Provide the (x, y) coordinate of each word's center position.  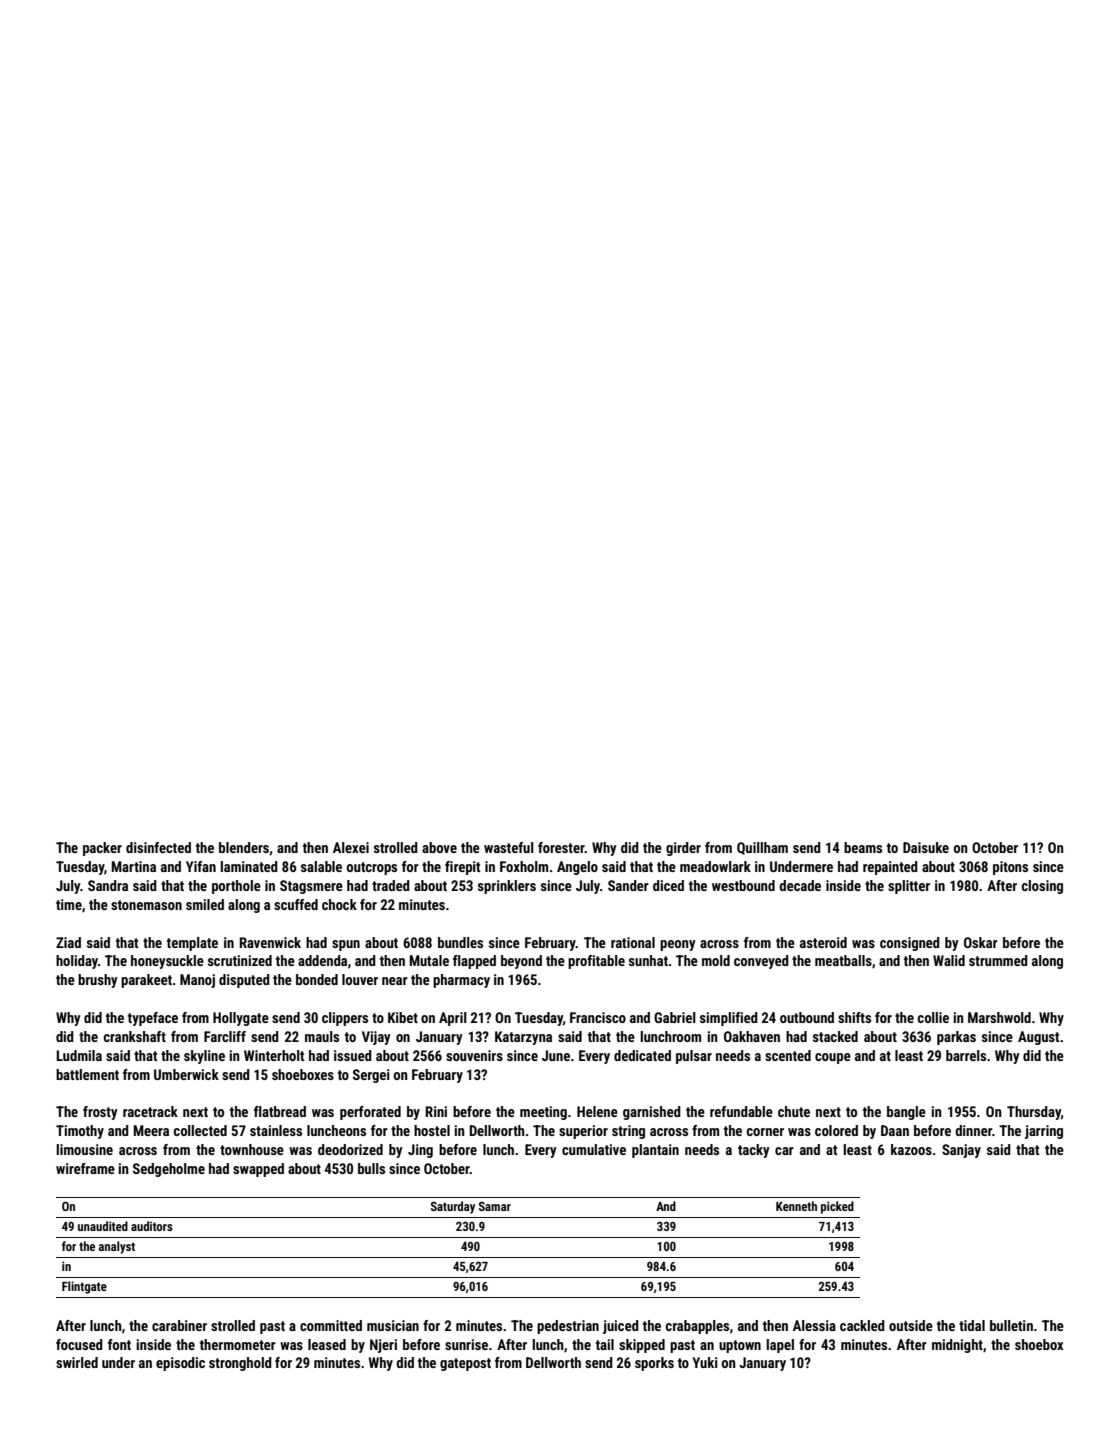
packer (102, 849)
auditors (152, 1226)
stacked (835, 1036)
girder (683, 849)
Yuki (705, 1362)
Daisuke (926, 847)
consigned (910, 944)
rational (633, 942)
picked (837, 1207)
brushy (98, 981)
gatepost (465, 1364)
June (556, 1055)
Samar (495, 1206)
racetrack (150, 1111)
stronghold (240, 1364)
